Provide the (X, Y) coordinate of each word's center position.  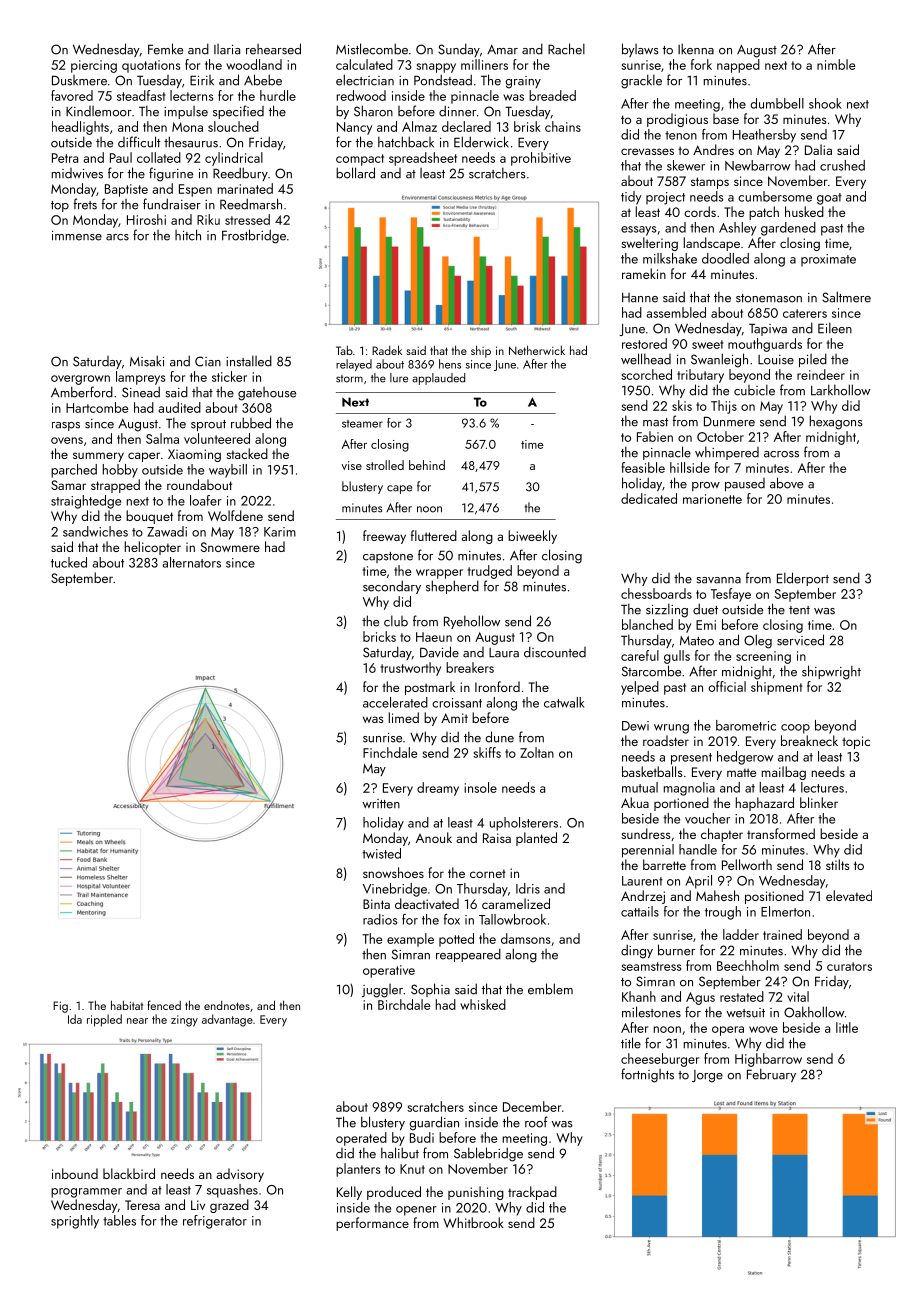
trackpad (532, 1193)
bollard (355, 173)
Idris (528, 888)
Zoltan (537, 752)
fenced (164, 1005)
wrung (671, 729)
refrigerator (215, 1222)
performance (372, 1224)
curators (849, 966)
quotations (151, 66)
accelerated (395, 702)
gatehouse (267, 394)
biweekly (532, 537)
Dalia (818, 149)
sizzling (667, 610)
